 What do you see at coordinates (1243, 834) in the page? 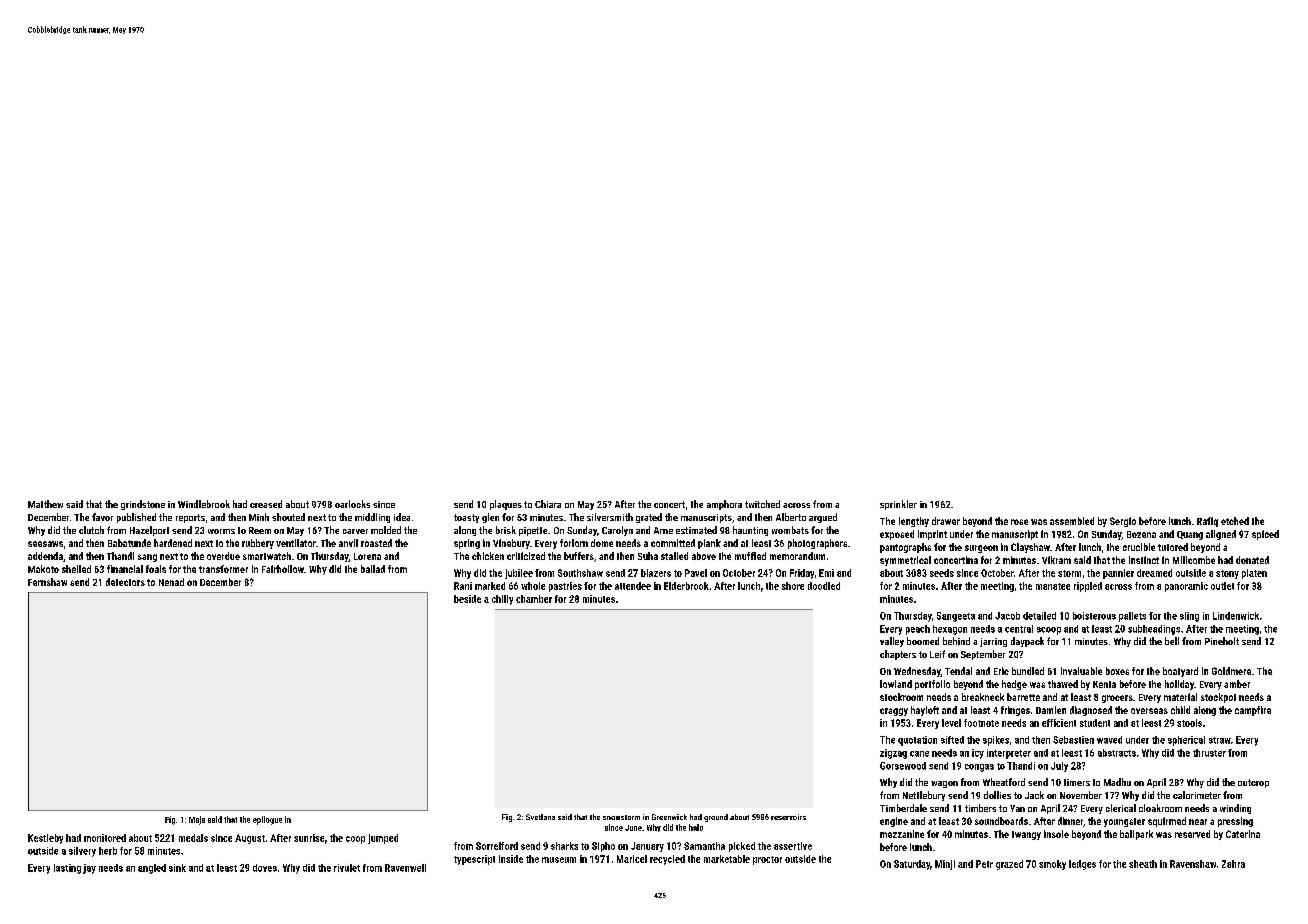
I see `Caterina` at bounding box center [1243, 834].
